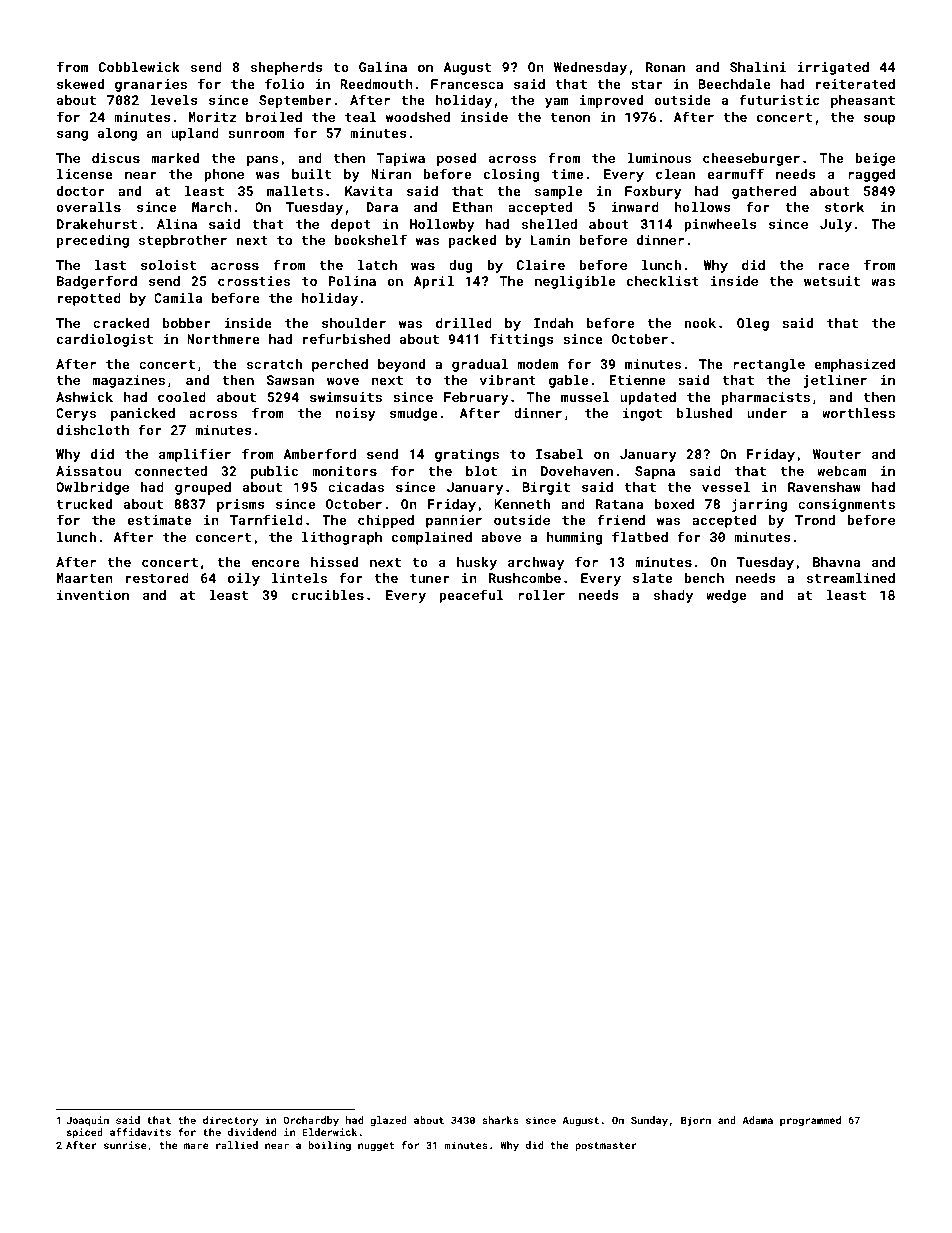  I want to click on Joaquin, so click(87, 1121).
